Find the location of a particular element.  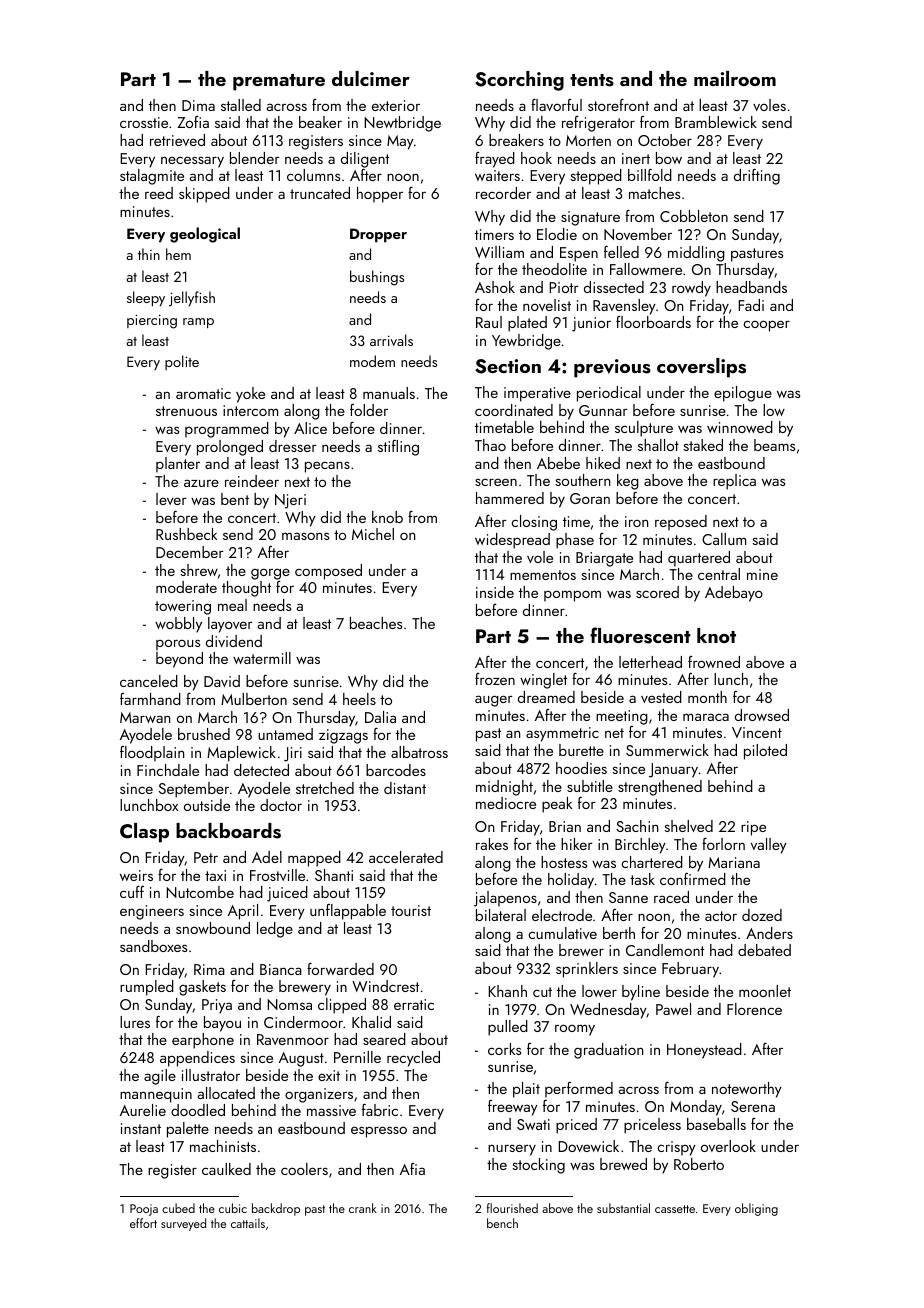

substantial is located at coordinates (623, 1208).
